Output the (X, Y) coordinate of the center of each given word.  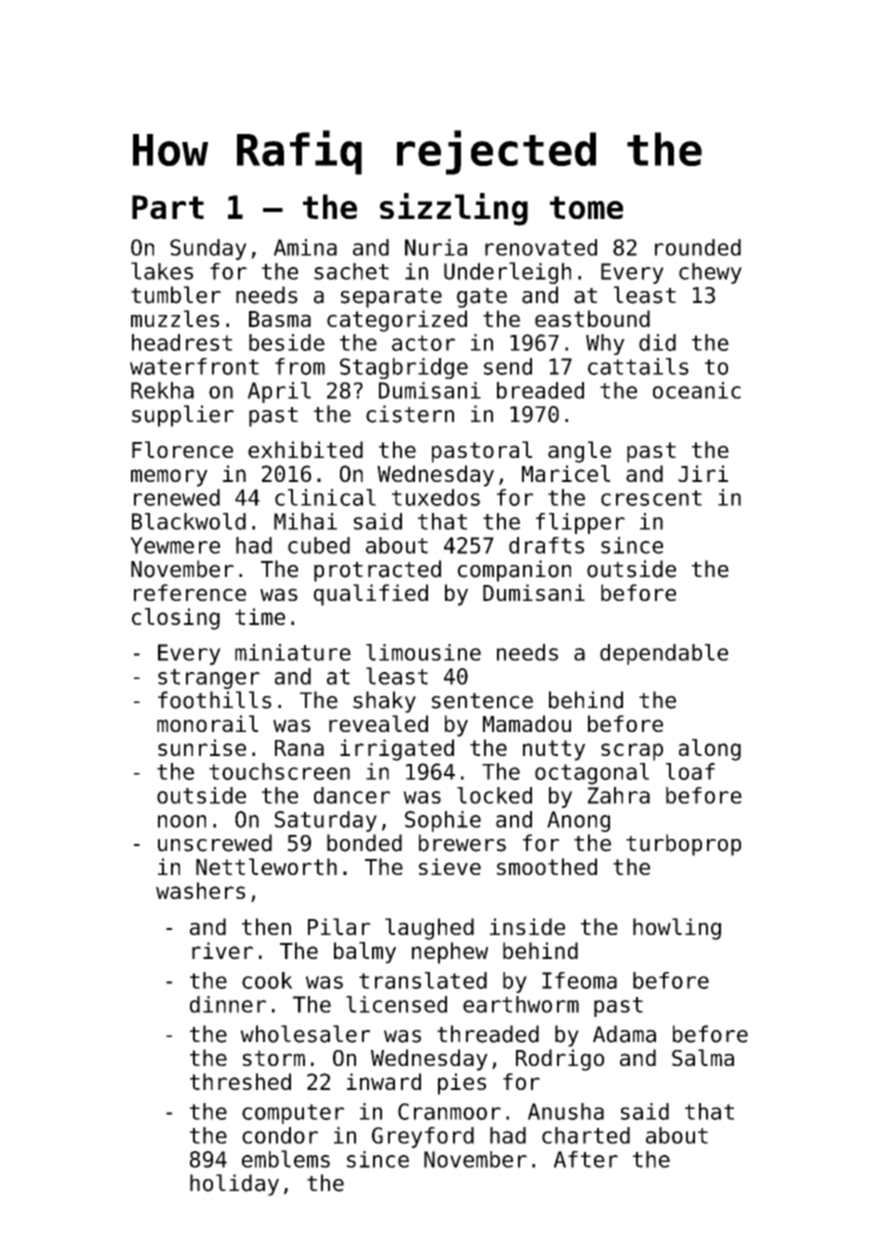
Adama (624, 1034)
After (586, 1159)
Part (168, 207)
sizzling (454, 209)
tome (586, 207)
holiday (234, 1185)
